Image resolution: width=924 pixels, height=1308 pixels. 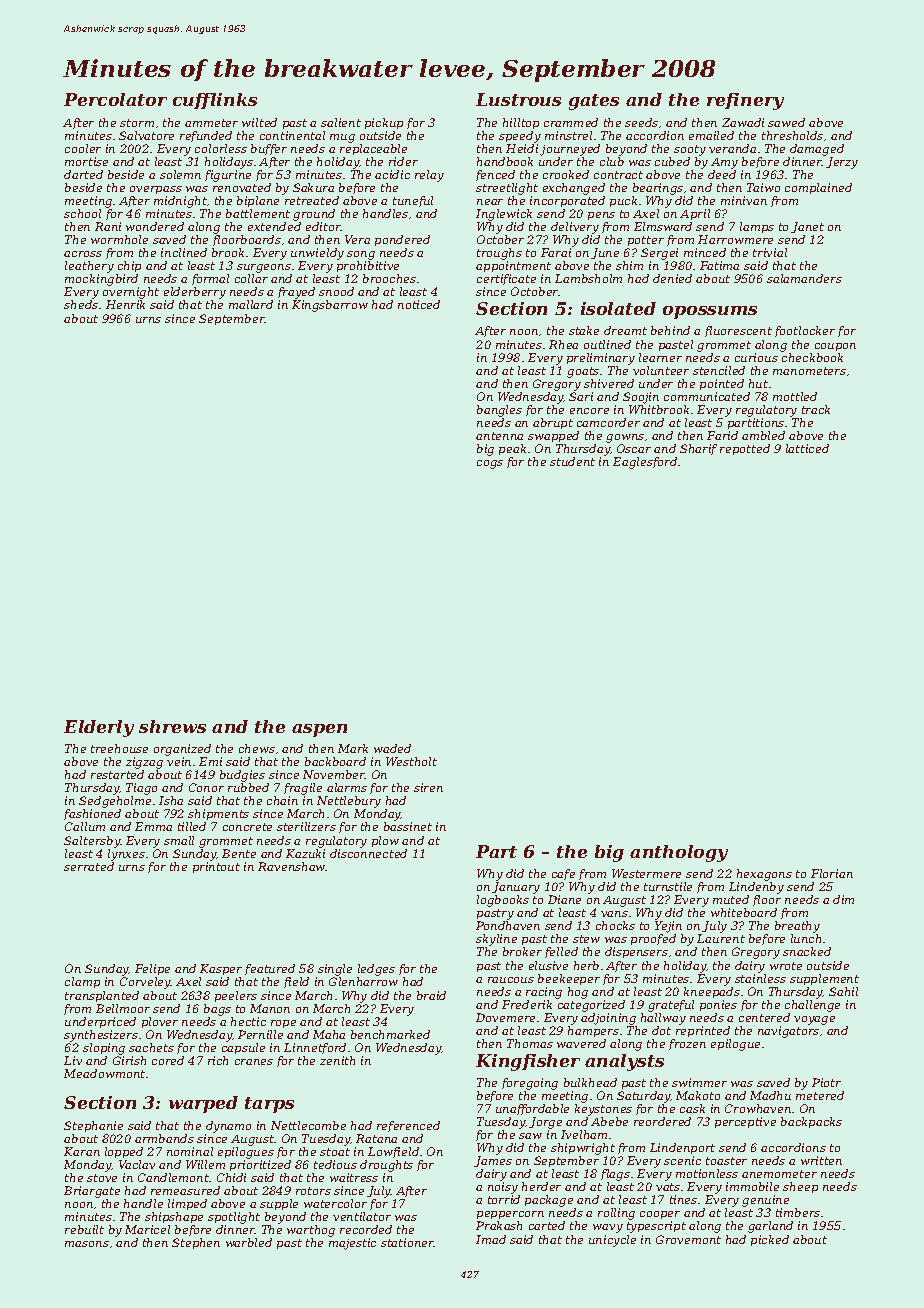 I want to click on disconnected, so click(x=368, y=853).
